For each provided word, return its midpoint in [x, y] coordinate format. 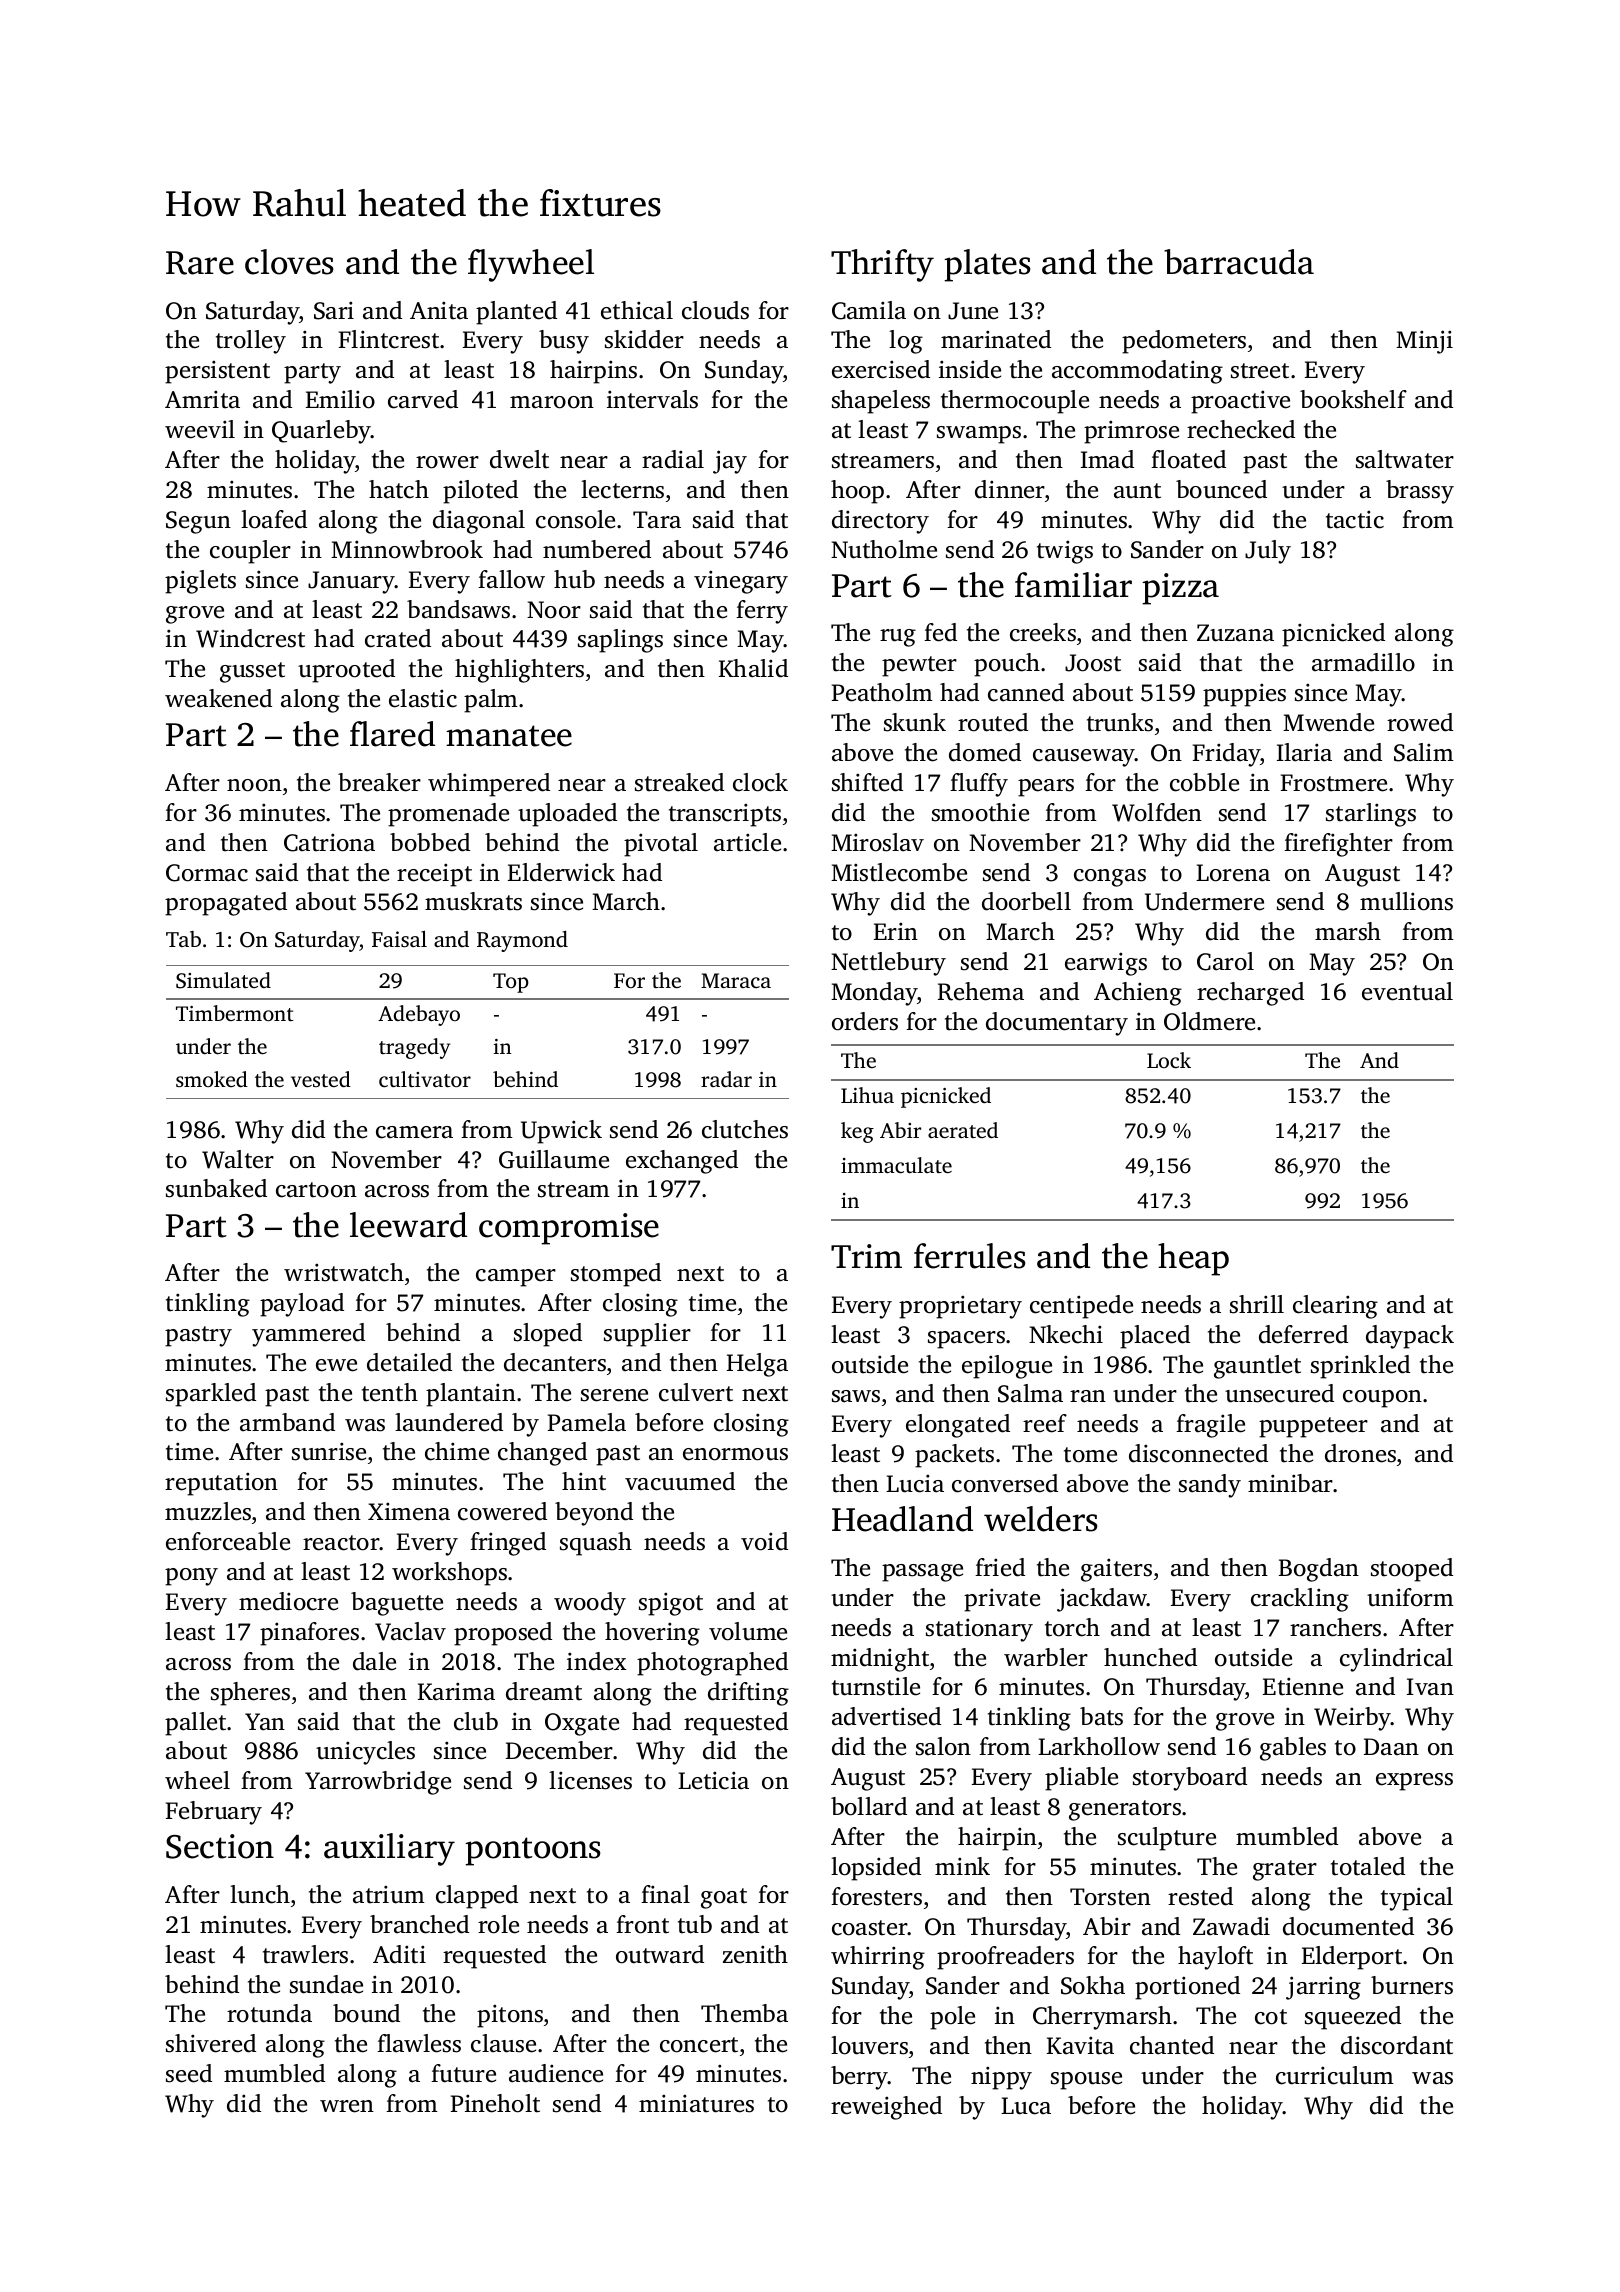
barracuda [1239, 262]
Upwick [561, 1132]
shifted [867, 782]
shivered [211, 2043]
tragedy [414, 1048]
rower [447, 462]
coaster [870, 1928]
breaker [379, 782]
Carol [1225, 961]
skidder [644, 339]
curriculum [1335, 2075]
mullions [1406, 901]
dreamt [544, 1691]
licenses [590, 1780]
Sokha [1093, 1985]
